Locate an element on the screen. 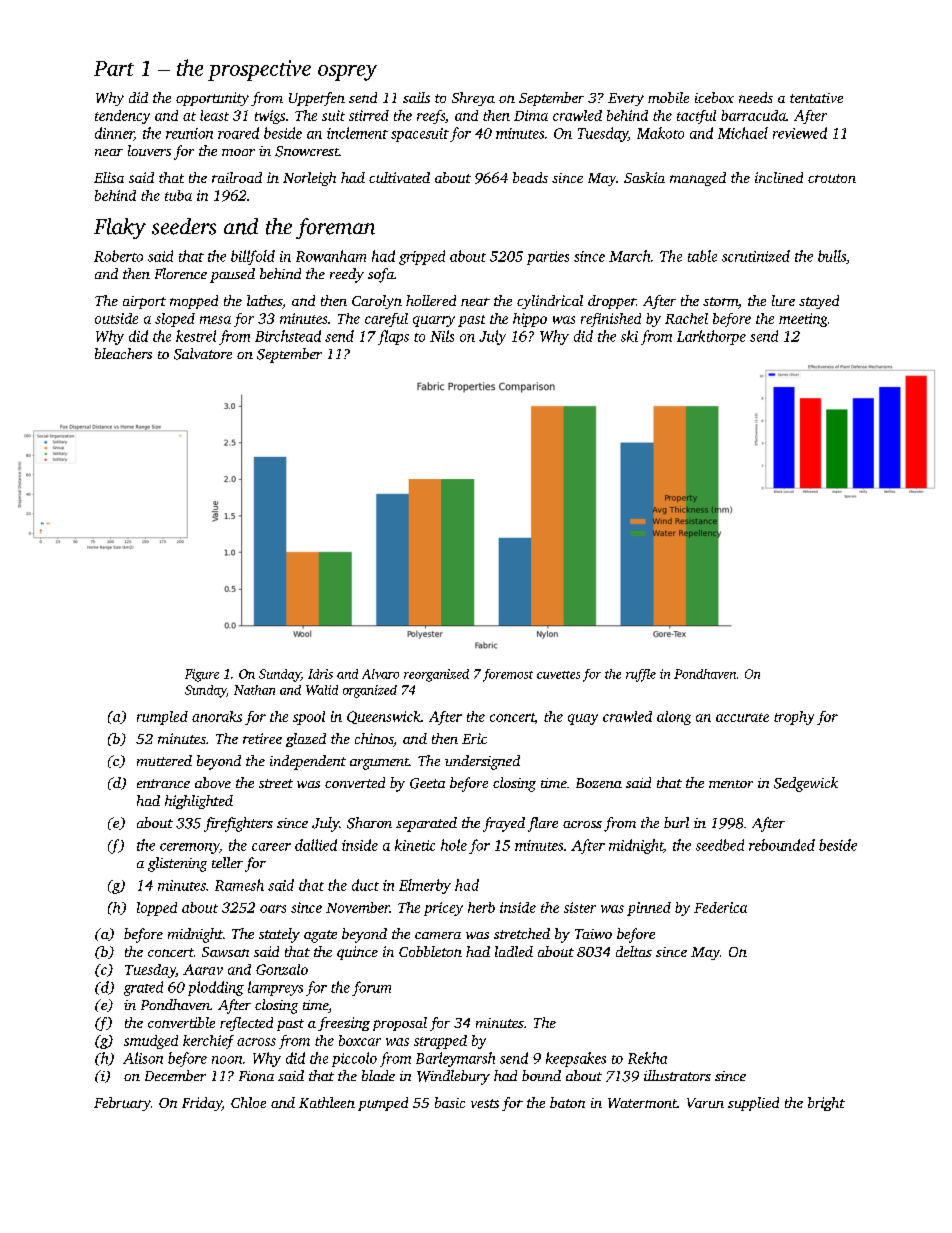 The image size is (952, 1233). reunion is located at coordinates (189, 133).
